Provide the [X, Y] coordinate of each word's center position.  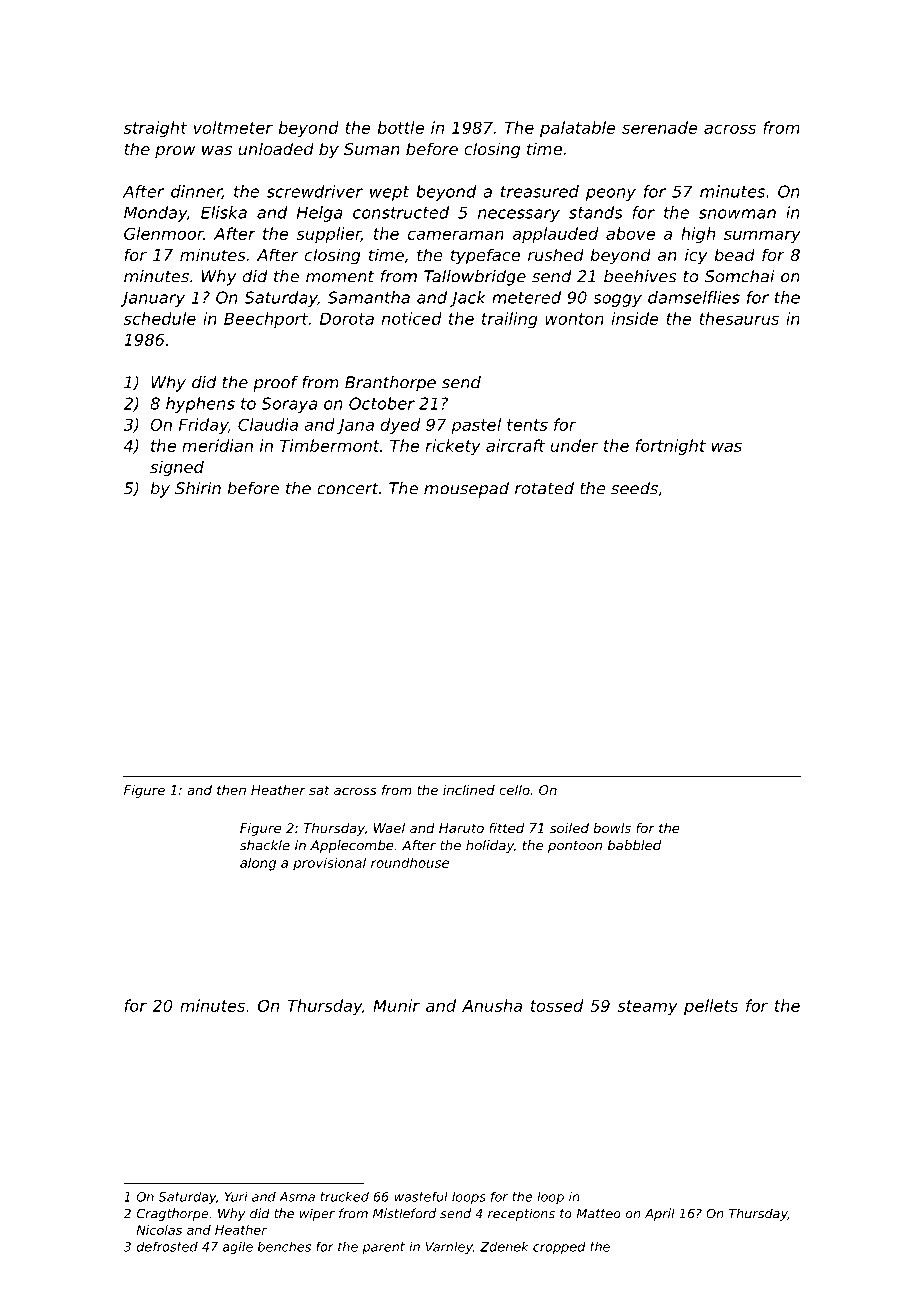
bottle [400, 127]
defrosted [167, 1247]
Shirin [198, 488]
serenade [660, 127]
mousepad [466, 490]
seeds [634, 488]
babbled [634, 845]
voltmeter [233, 127]
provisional [329, 864]
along [258, 864]
